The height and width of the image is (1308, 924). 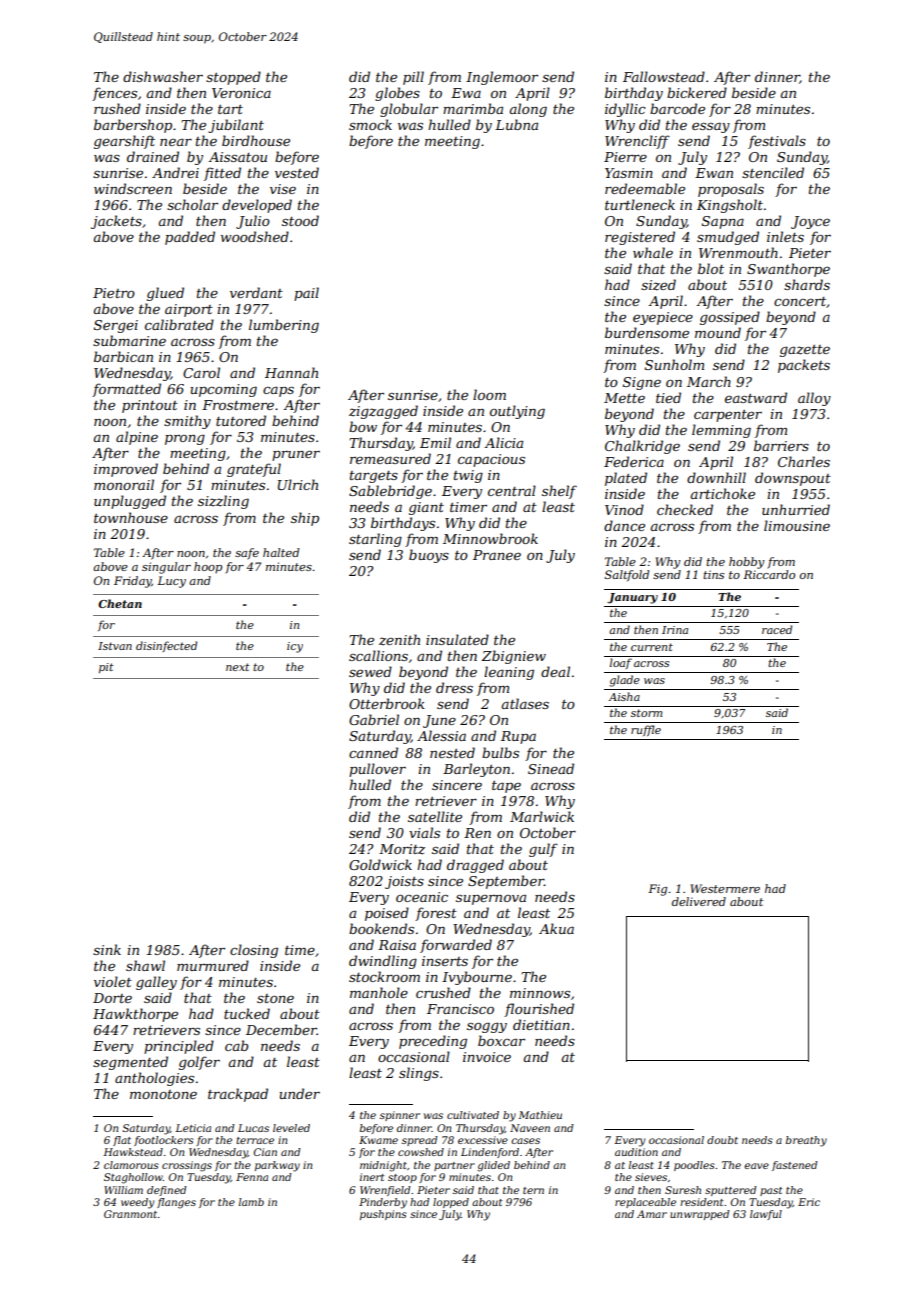 I want to click on dress, so click(x=454, y=687).
